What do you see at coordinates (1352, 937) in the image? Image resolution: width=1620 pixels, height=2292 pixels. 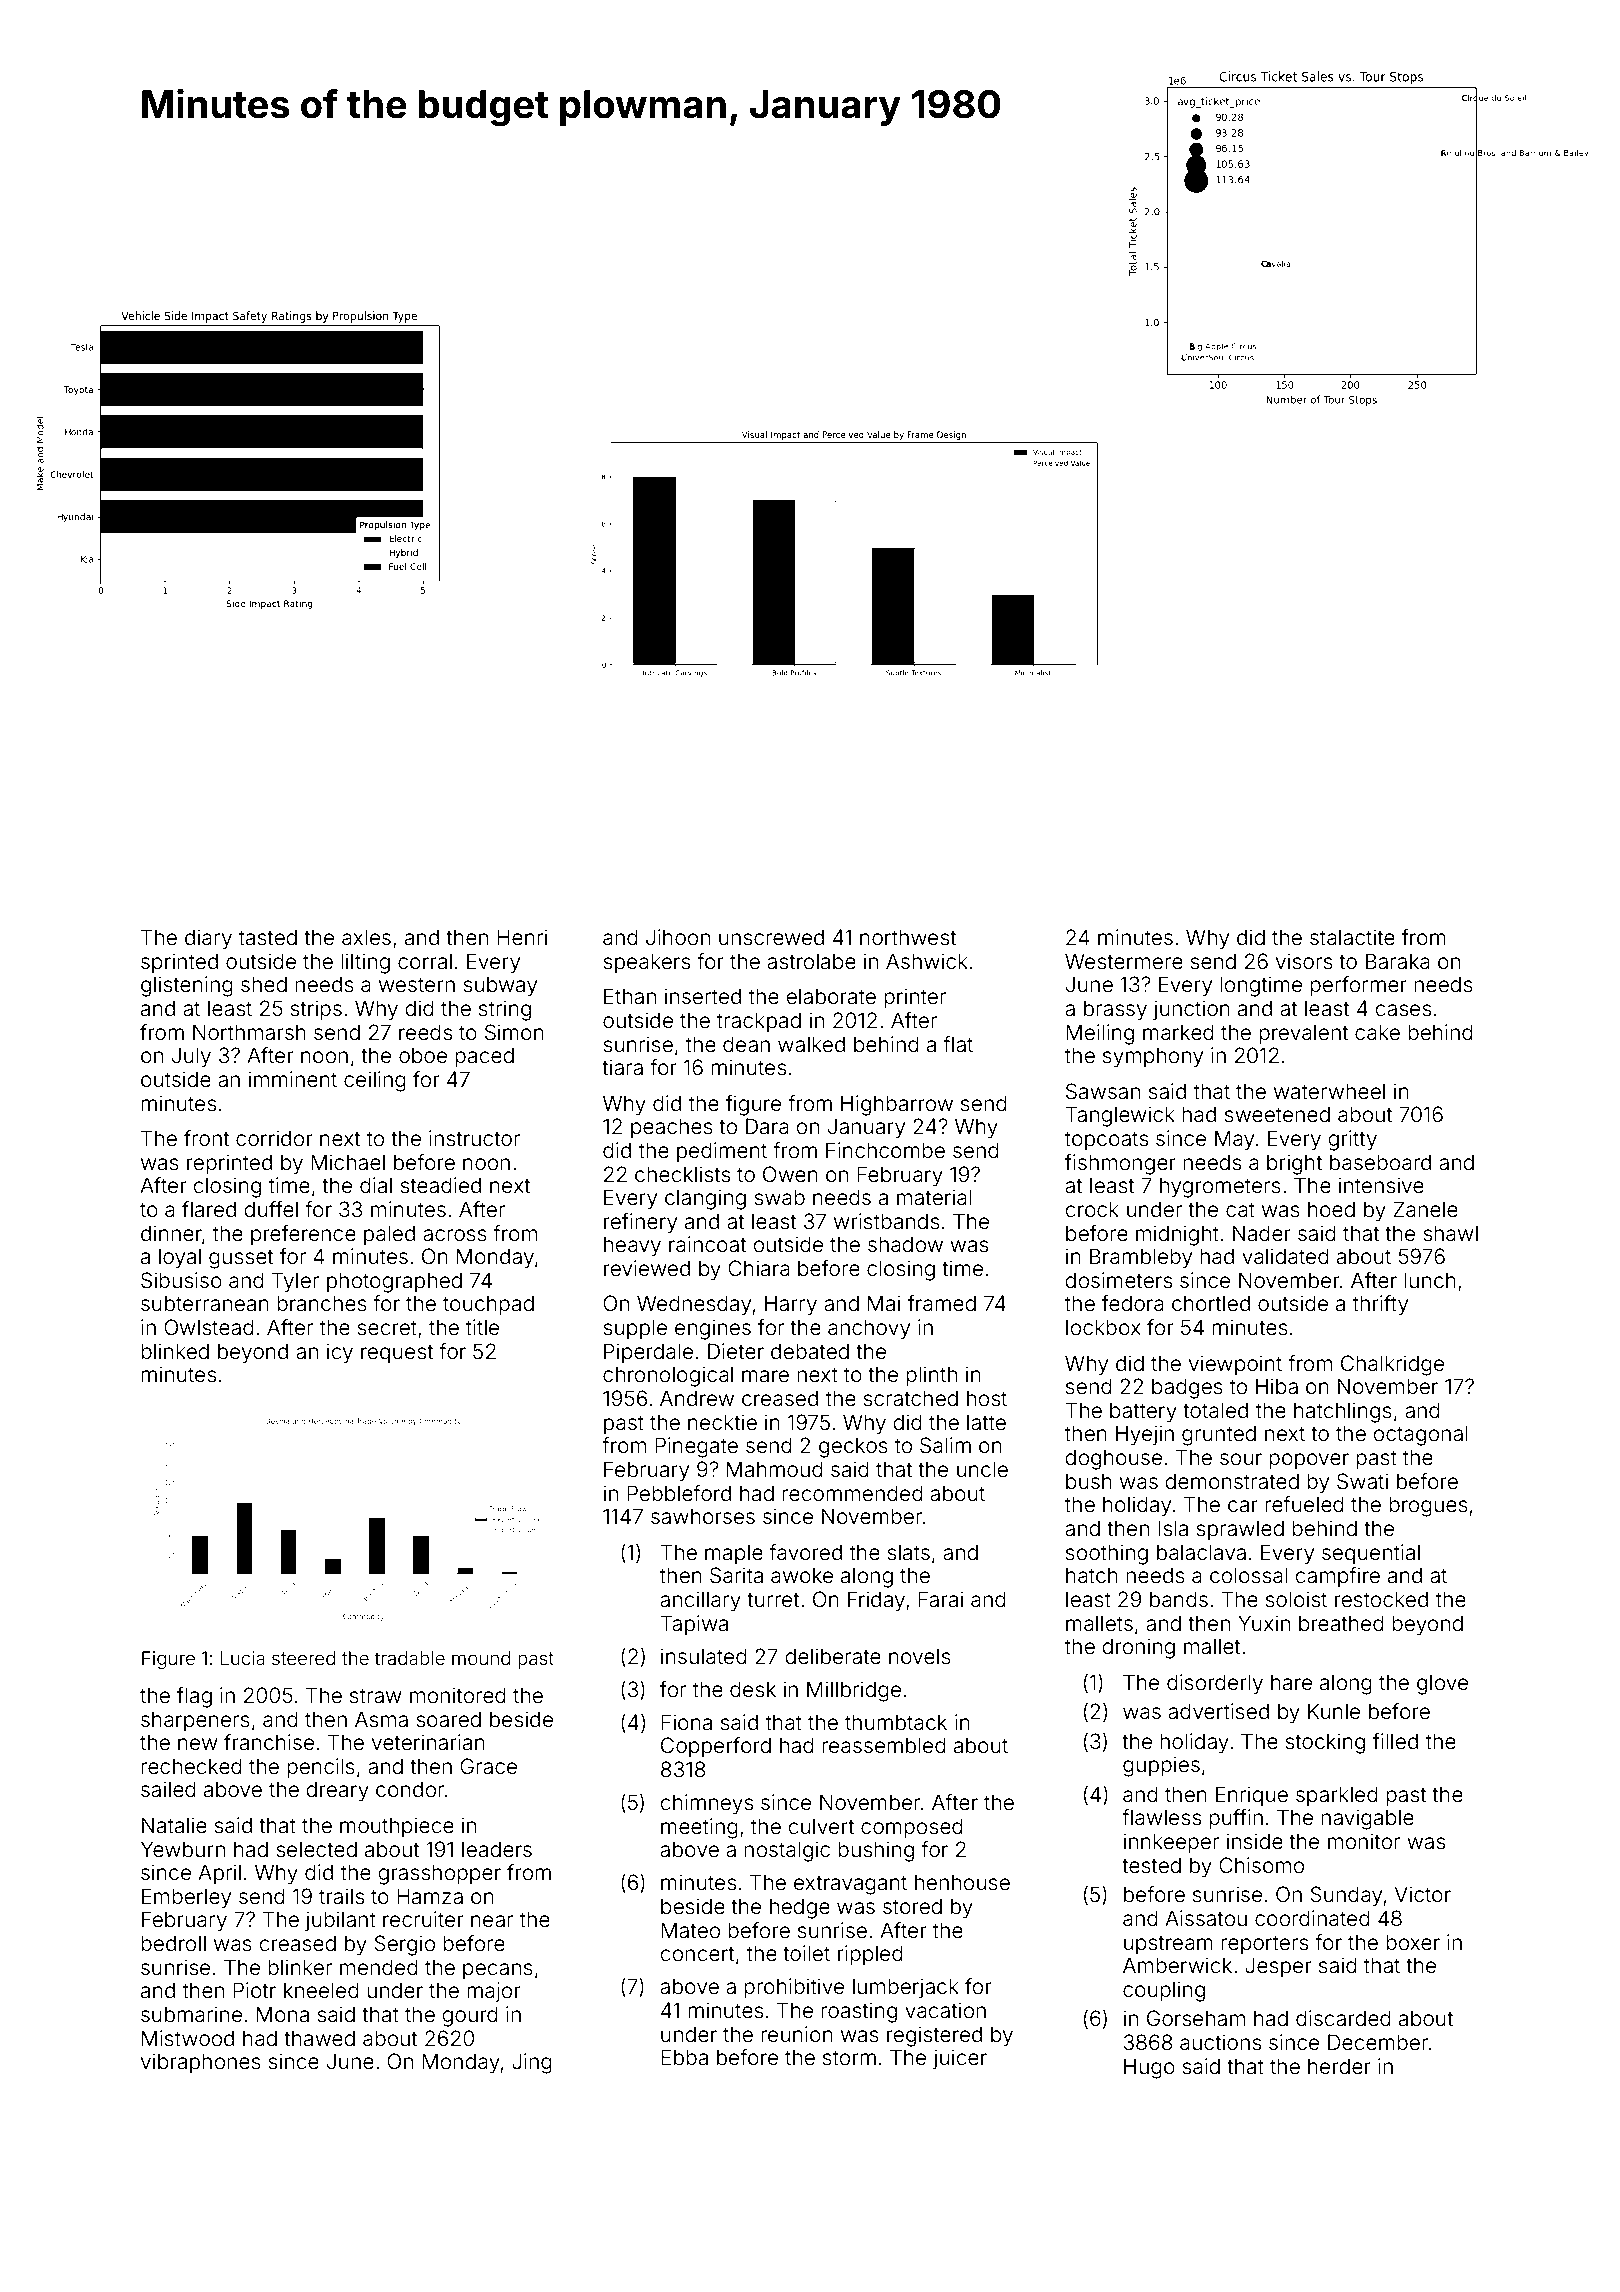 I see `stalactite` at bounding box center [1352, 937].
